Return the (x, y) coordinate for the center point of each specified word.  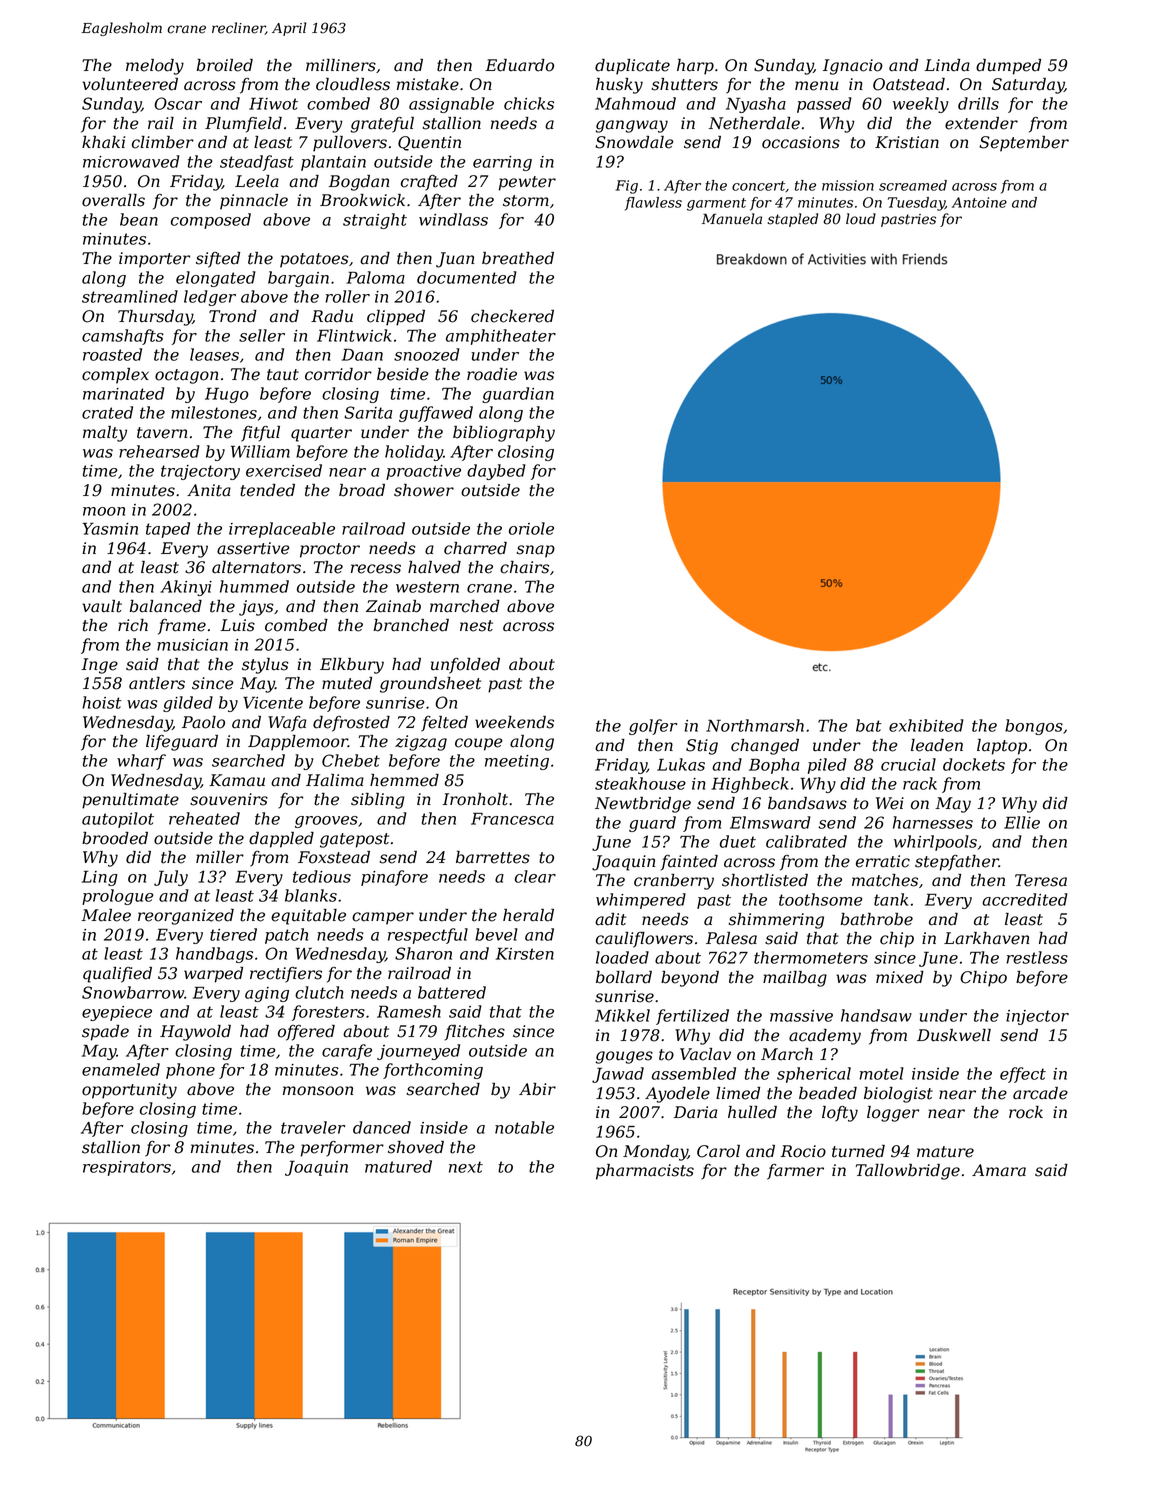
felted (444, 724)
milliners (341, 65)
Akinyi (186, 588)
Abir (537, 1089)
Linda (947, 65)
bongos (1034, 727)
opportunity (129, 1091)
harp (695, 67)
